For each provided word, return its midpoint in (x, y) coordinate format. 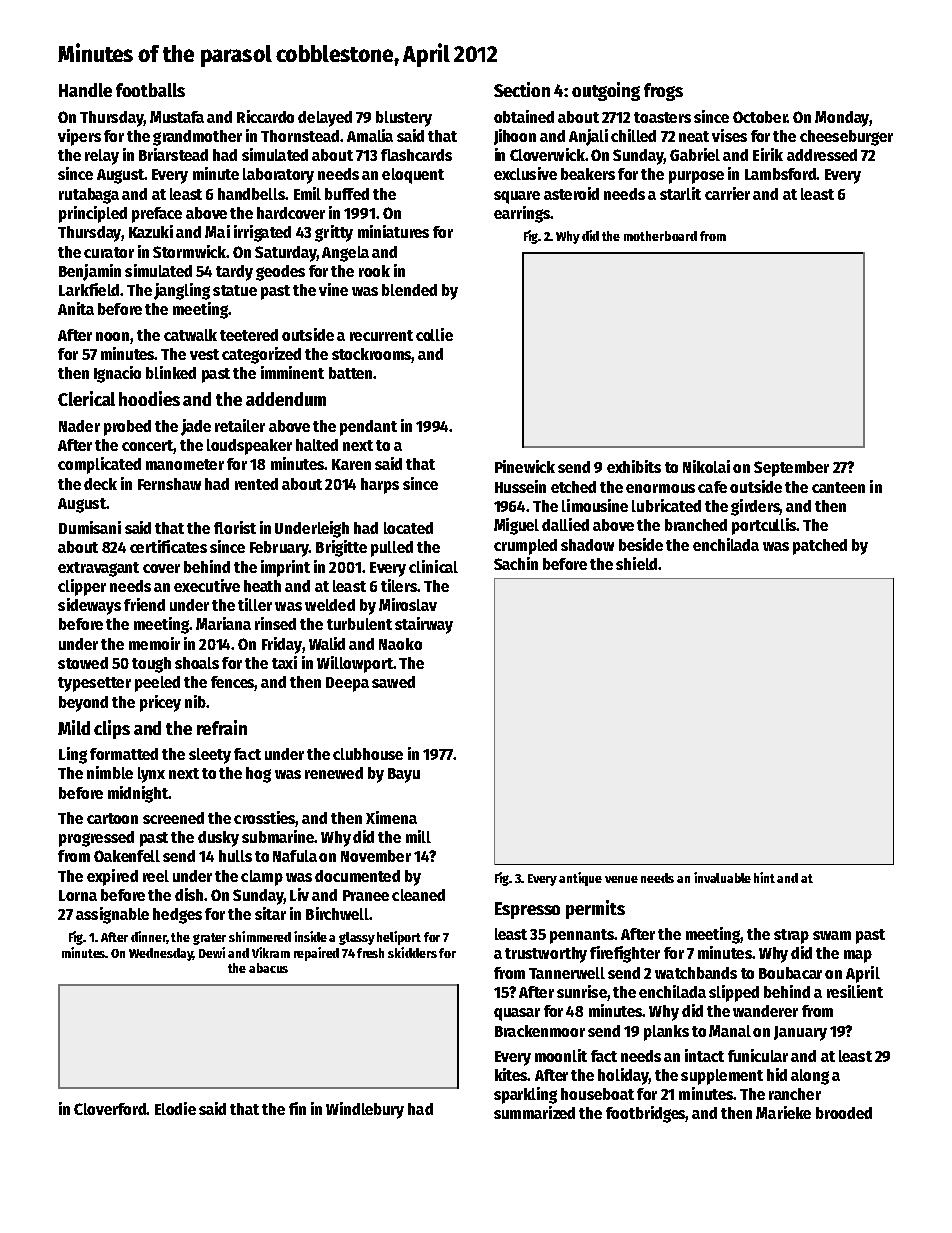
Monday (842, 119)
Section (522, 89)
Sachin (516, 563)
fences (233, 683)
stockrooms (372, 355)
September (791, 469)
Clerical (86, 398)
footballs (150, 90)
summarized (534, 1112)
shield (636, 563)
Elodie (175, 1108)
